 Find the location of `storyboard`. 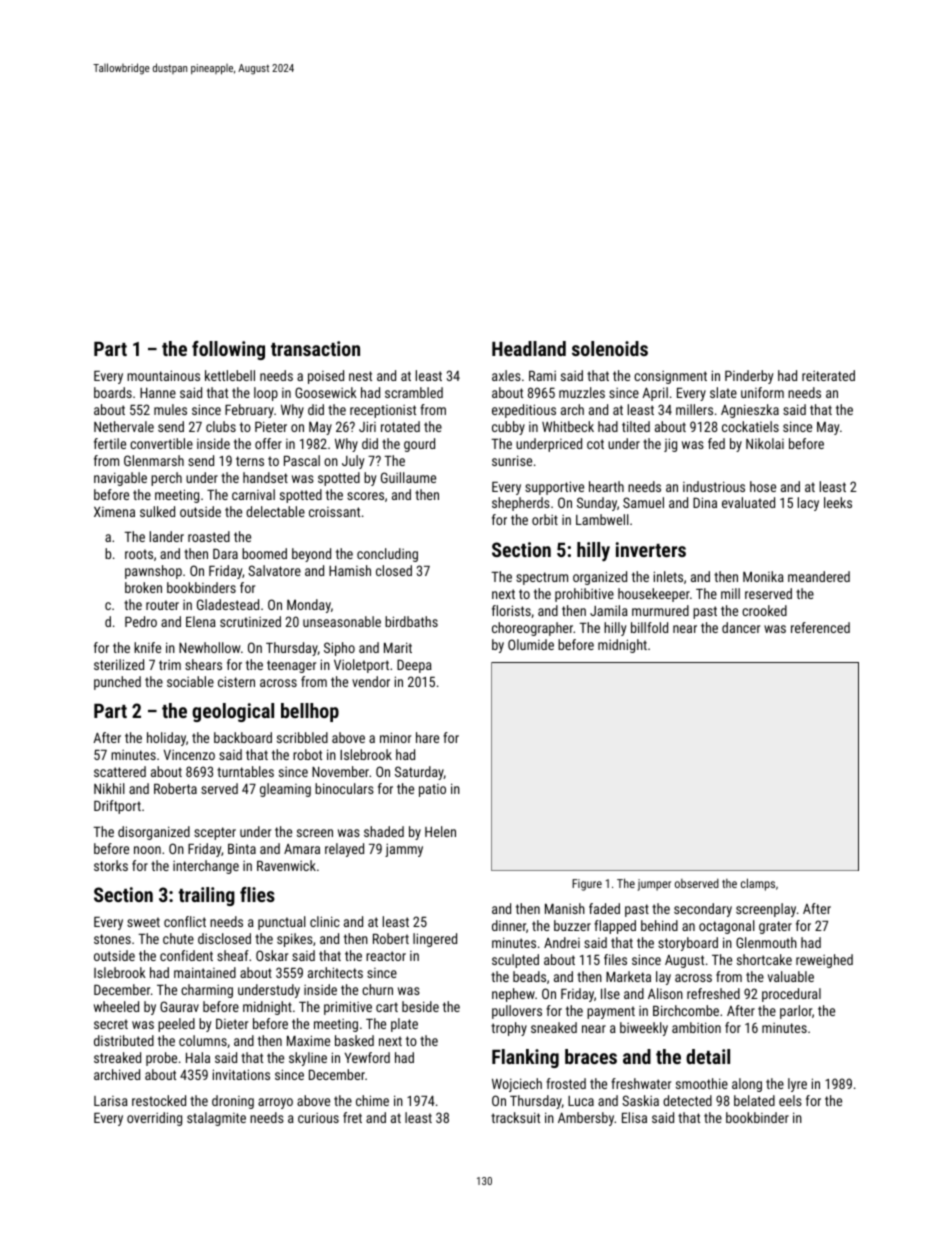

storyboard is located at coordinates (688, 944).
